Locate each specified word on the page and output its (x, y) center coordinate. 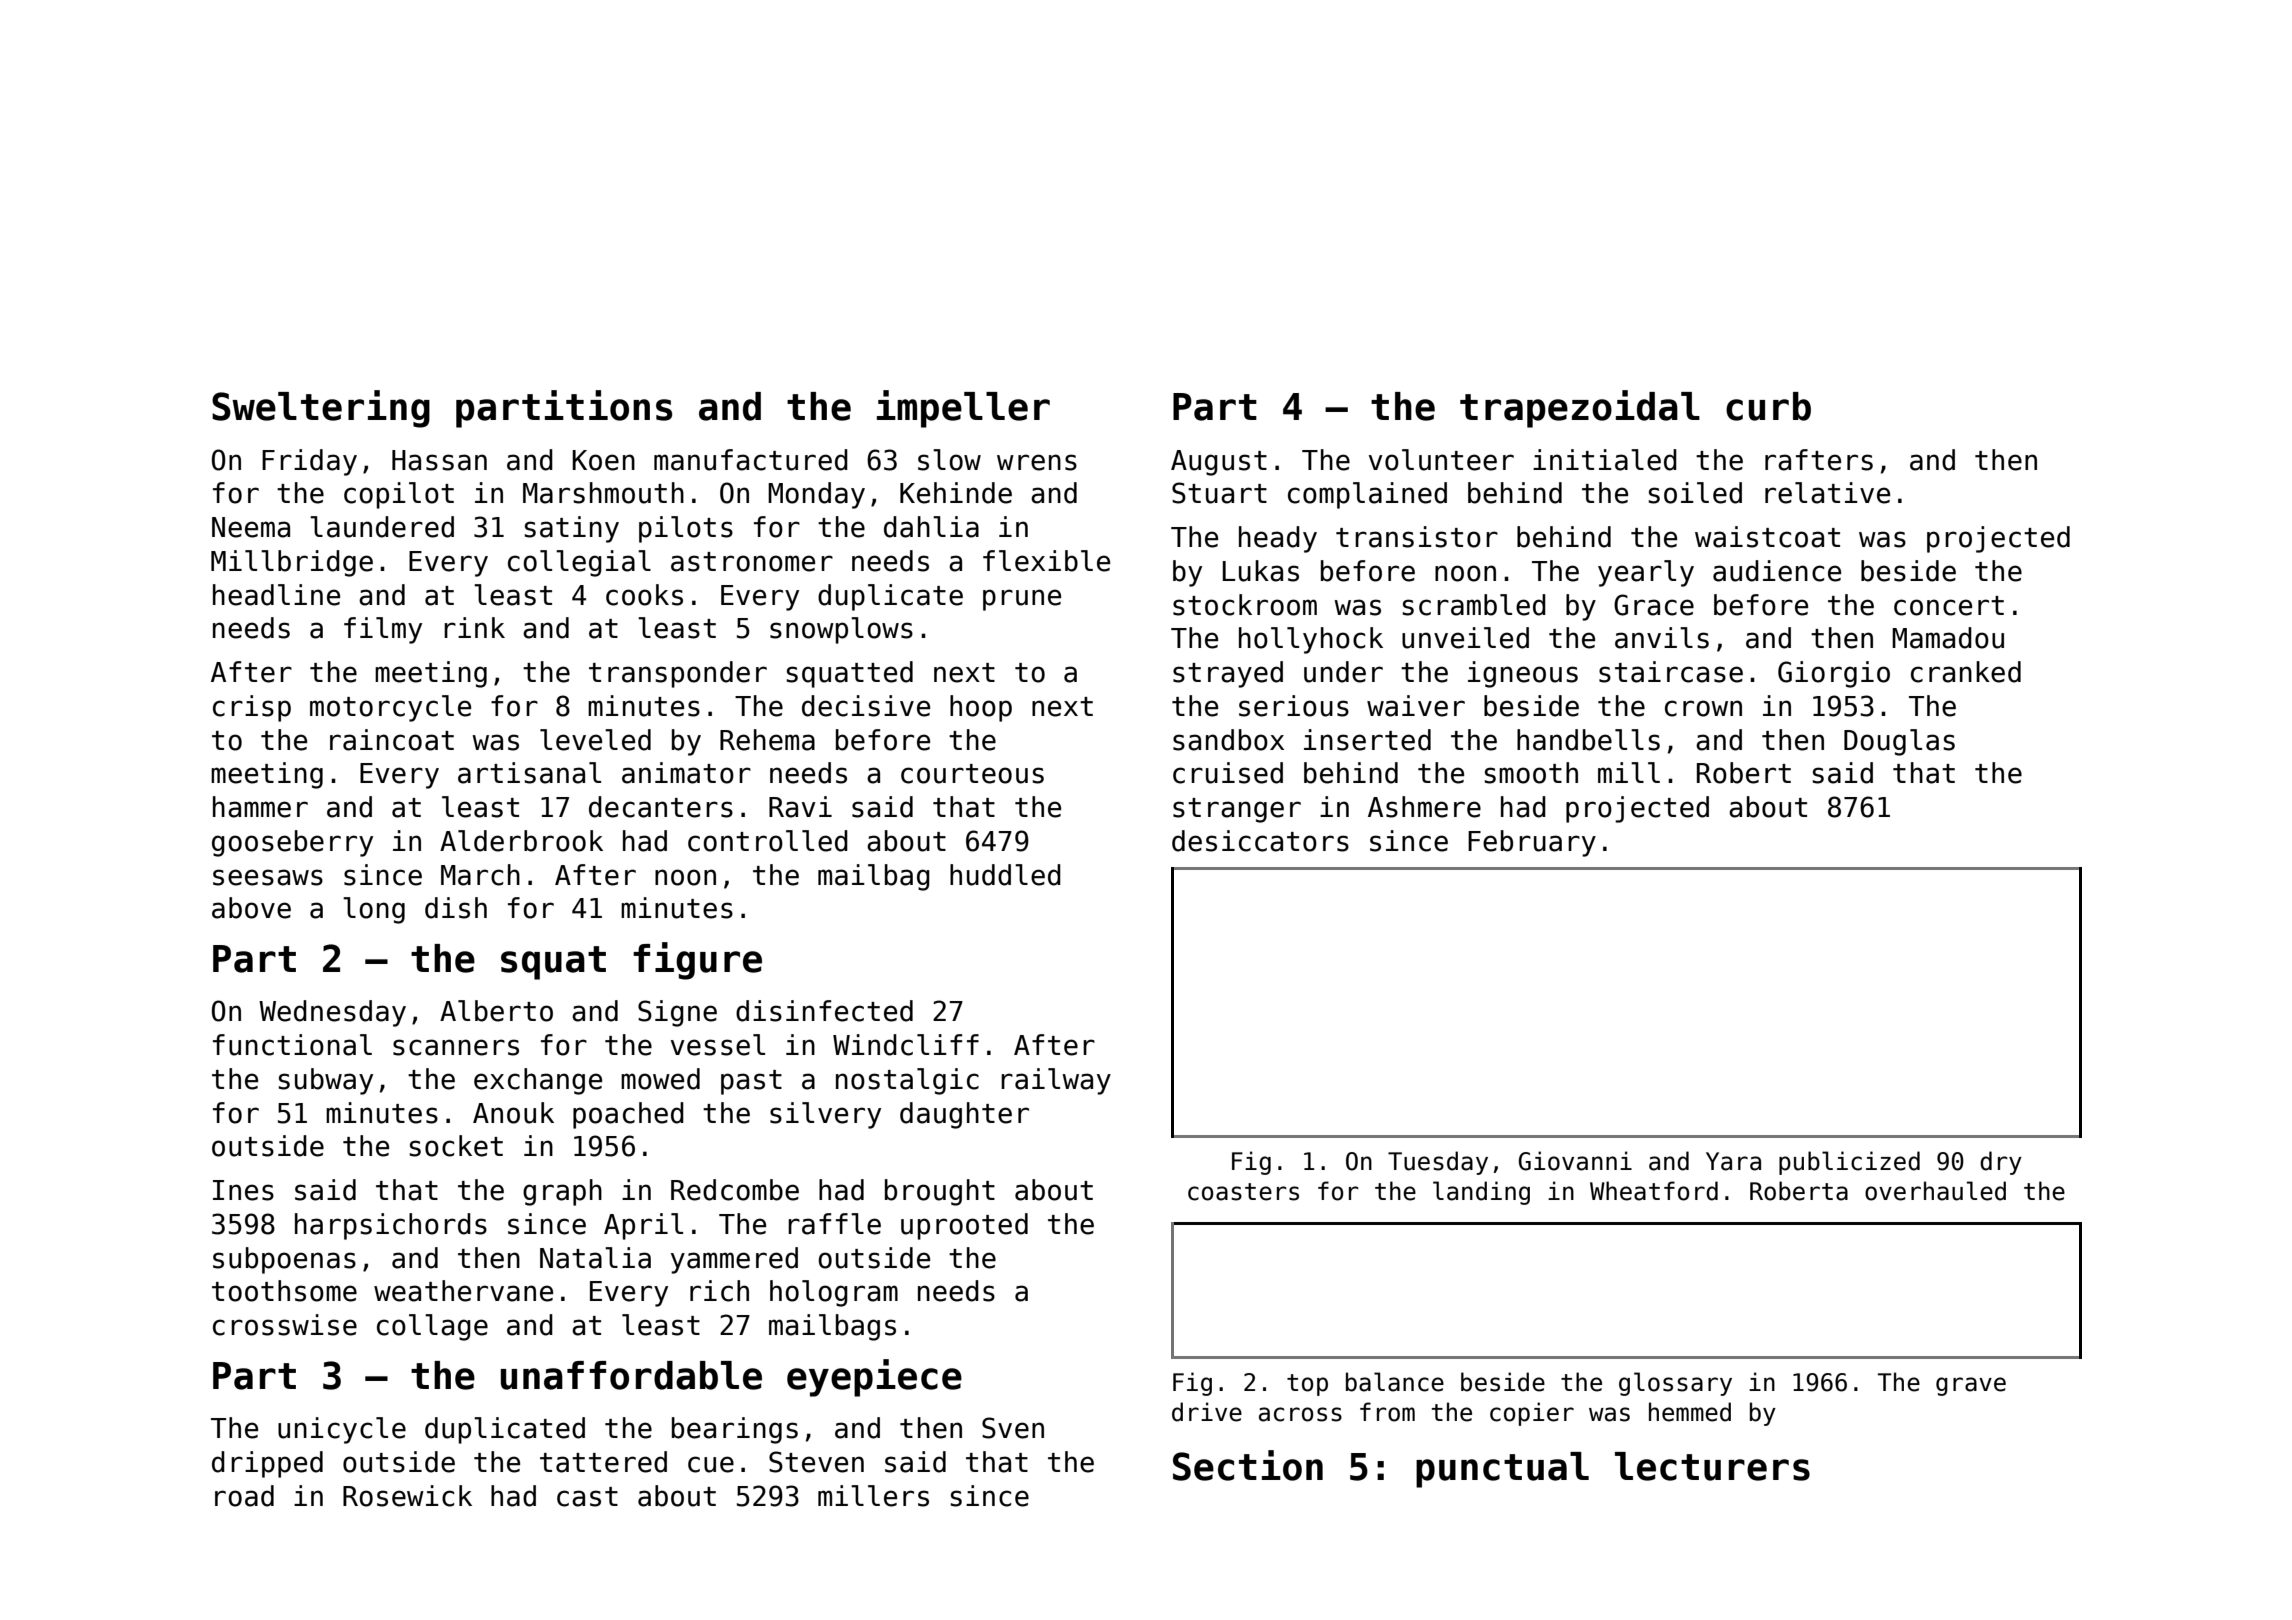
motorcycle (390, 708)
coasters (1243, 1192)
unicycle (342, 1430)
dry (2001, 1163)
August (1219, 463)
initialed (1605, 460)
